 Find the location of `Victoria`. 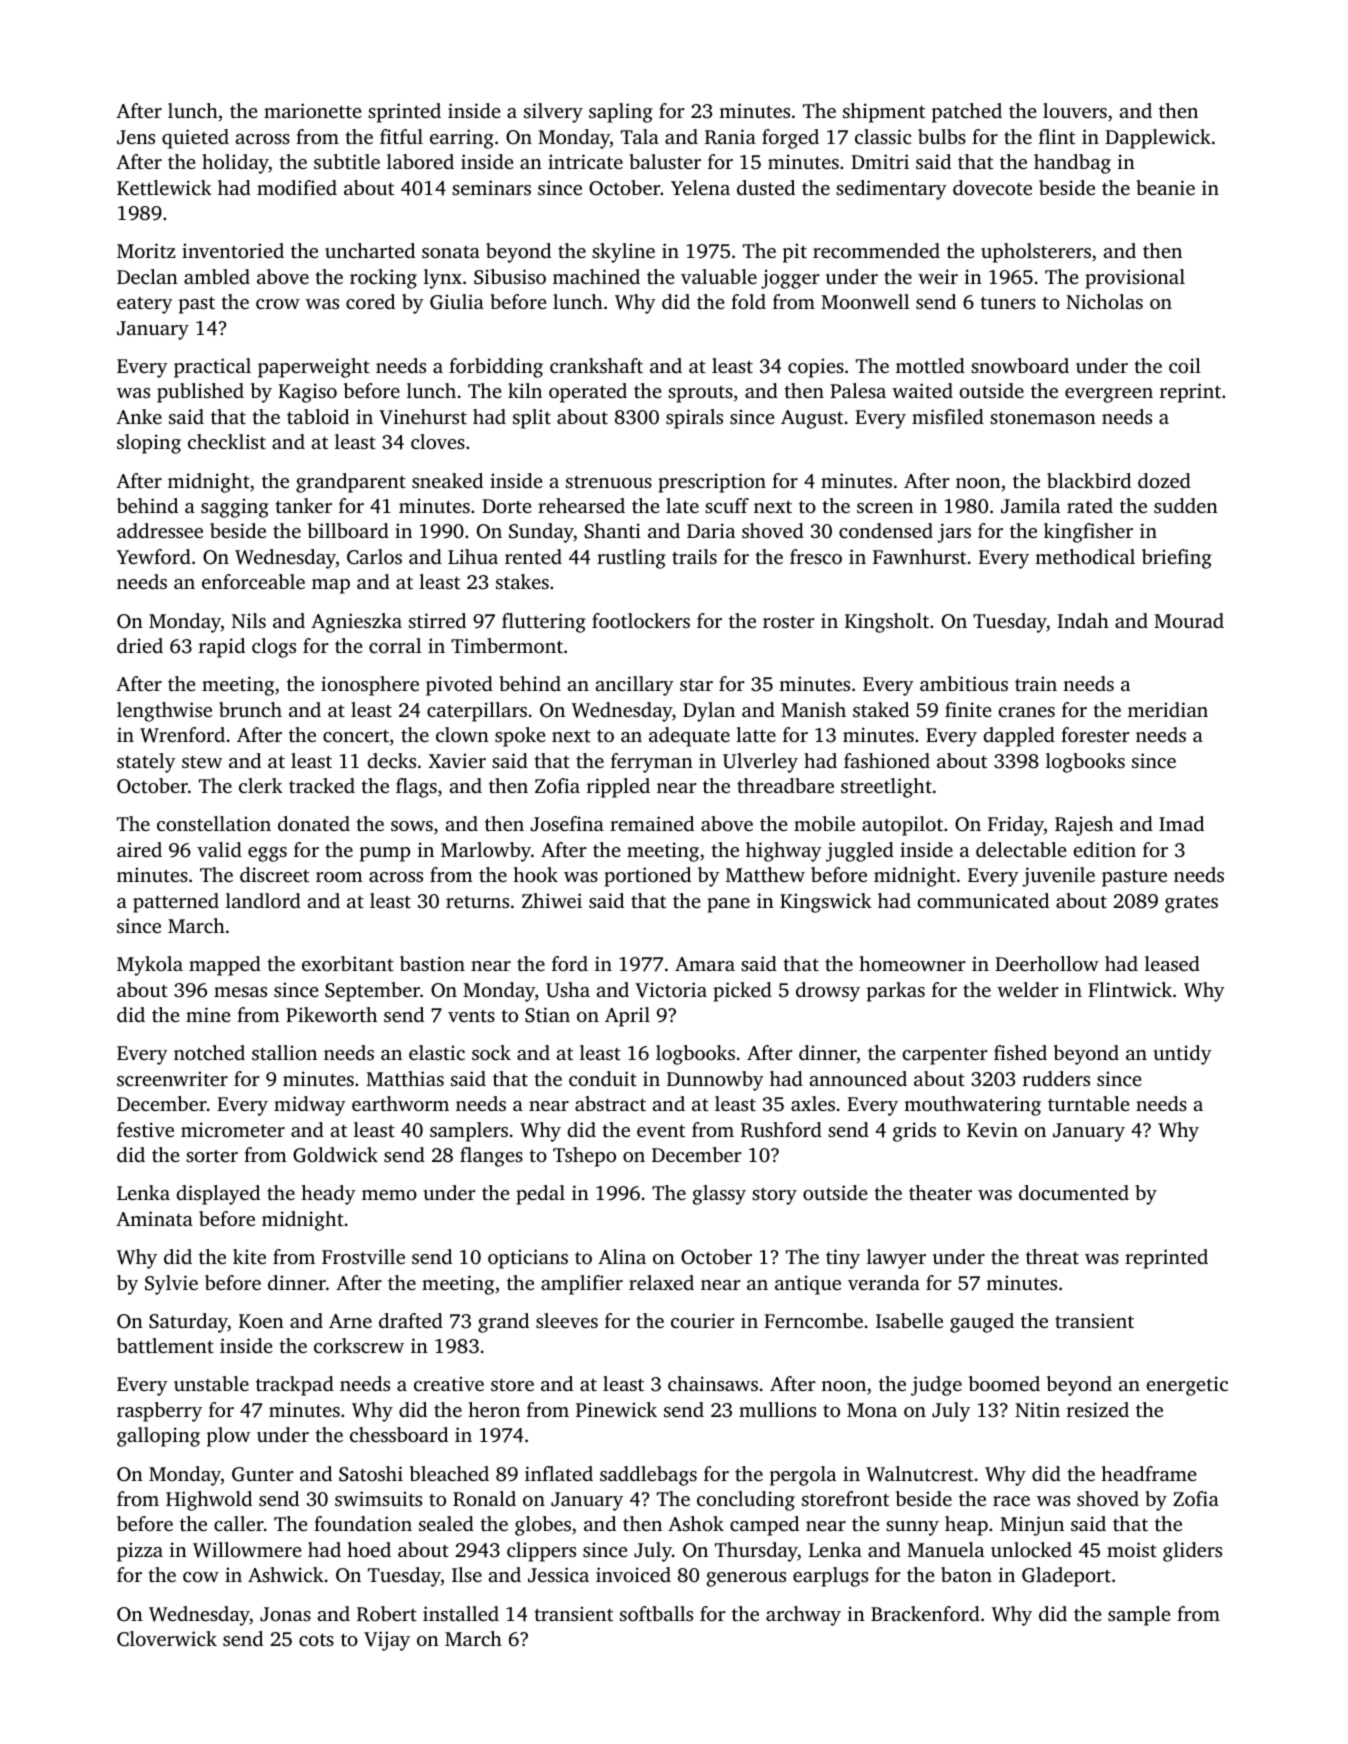

Victoria is located at coordinates (671, 990).
